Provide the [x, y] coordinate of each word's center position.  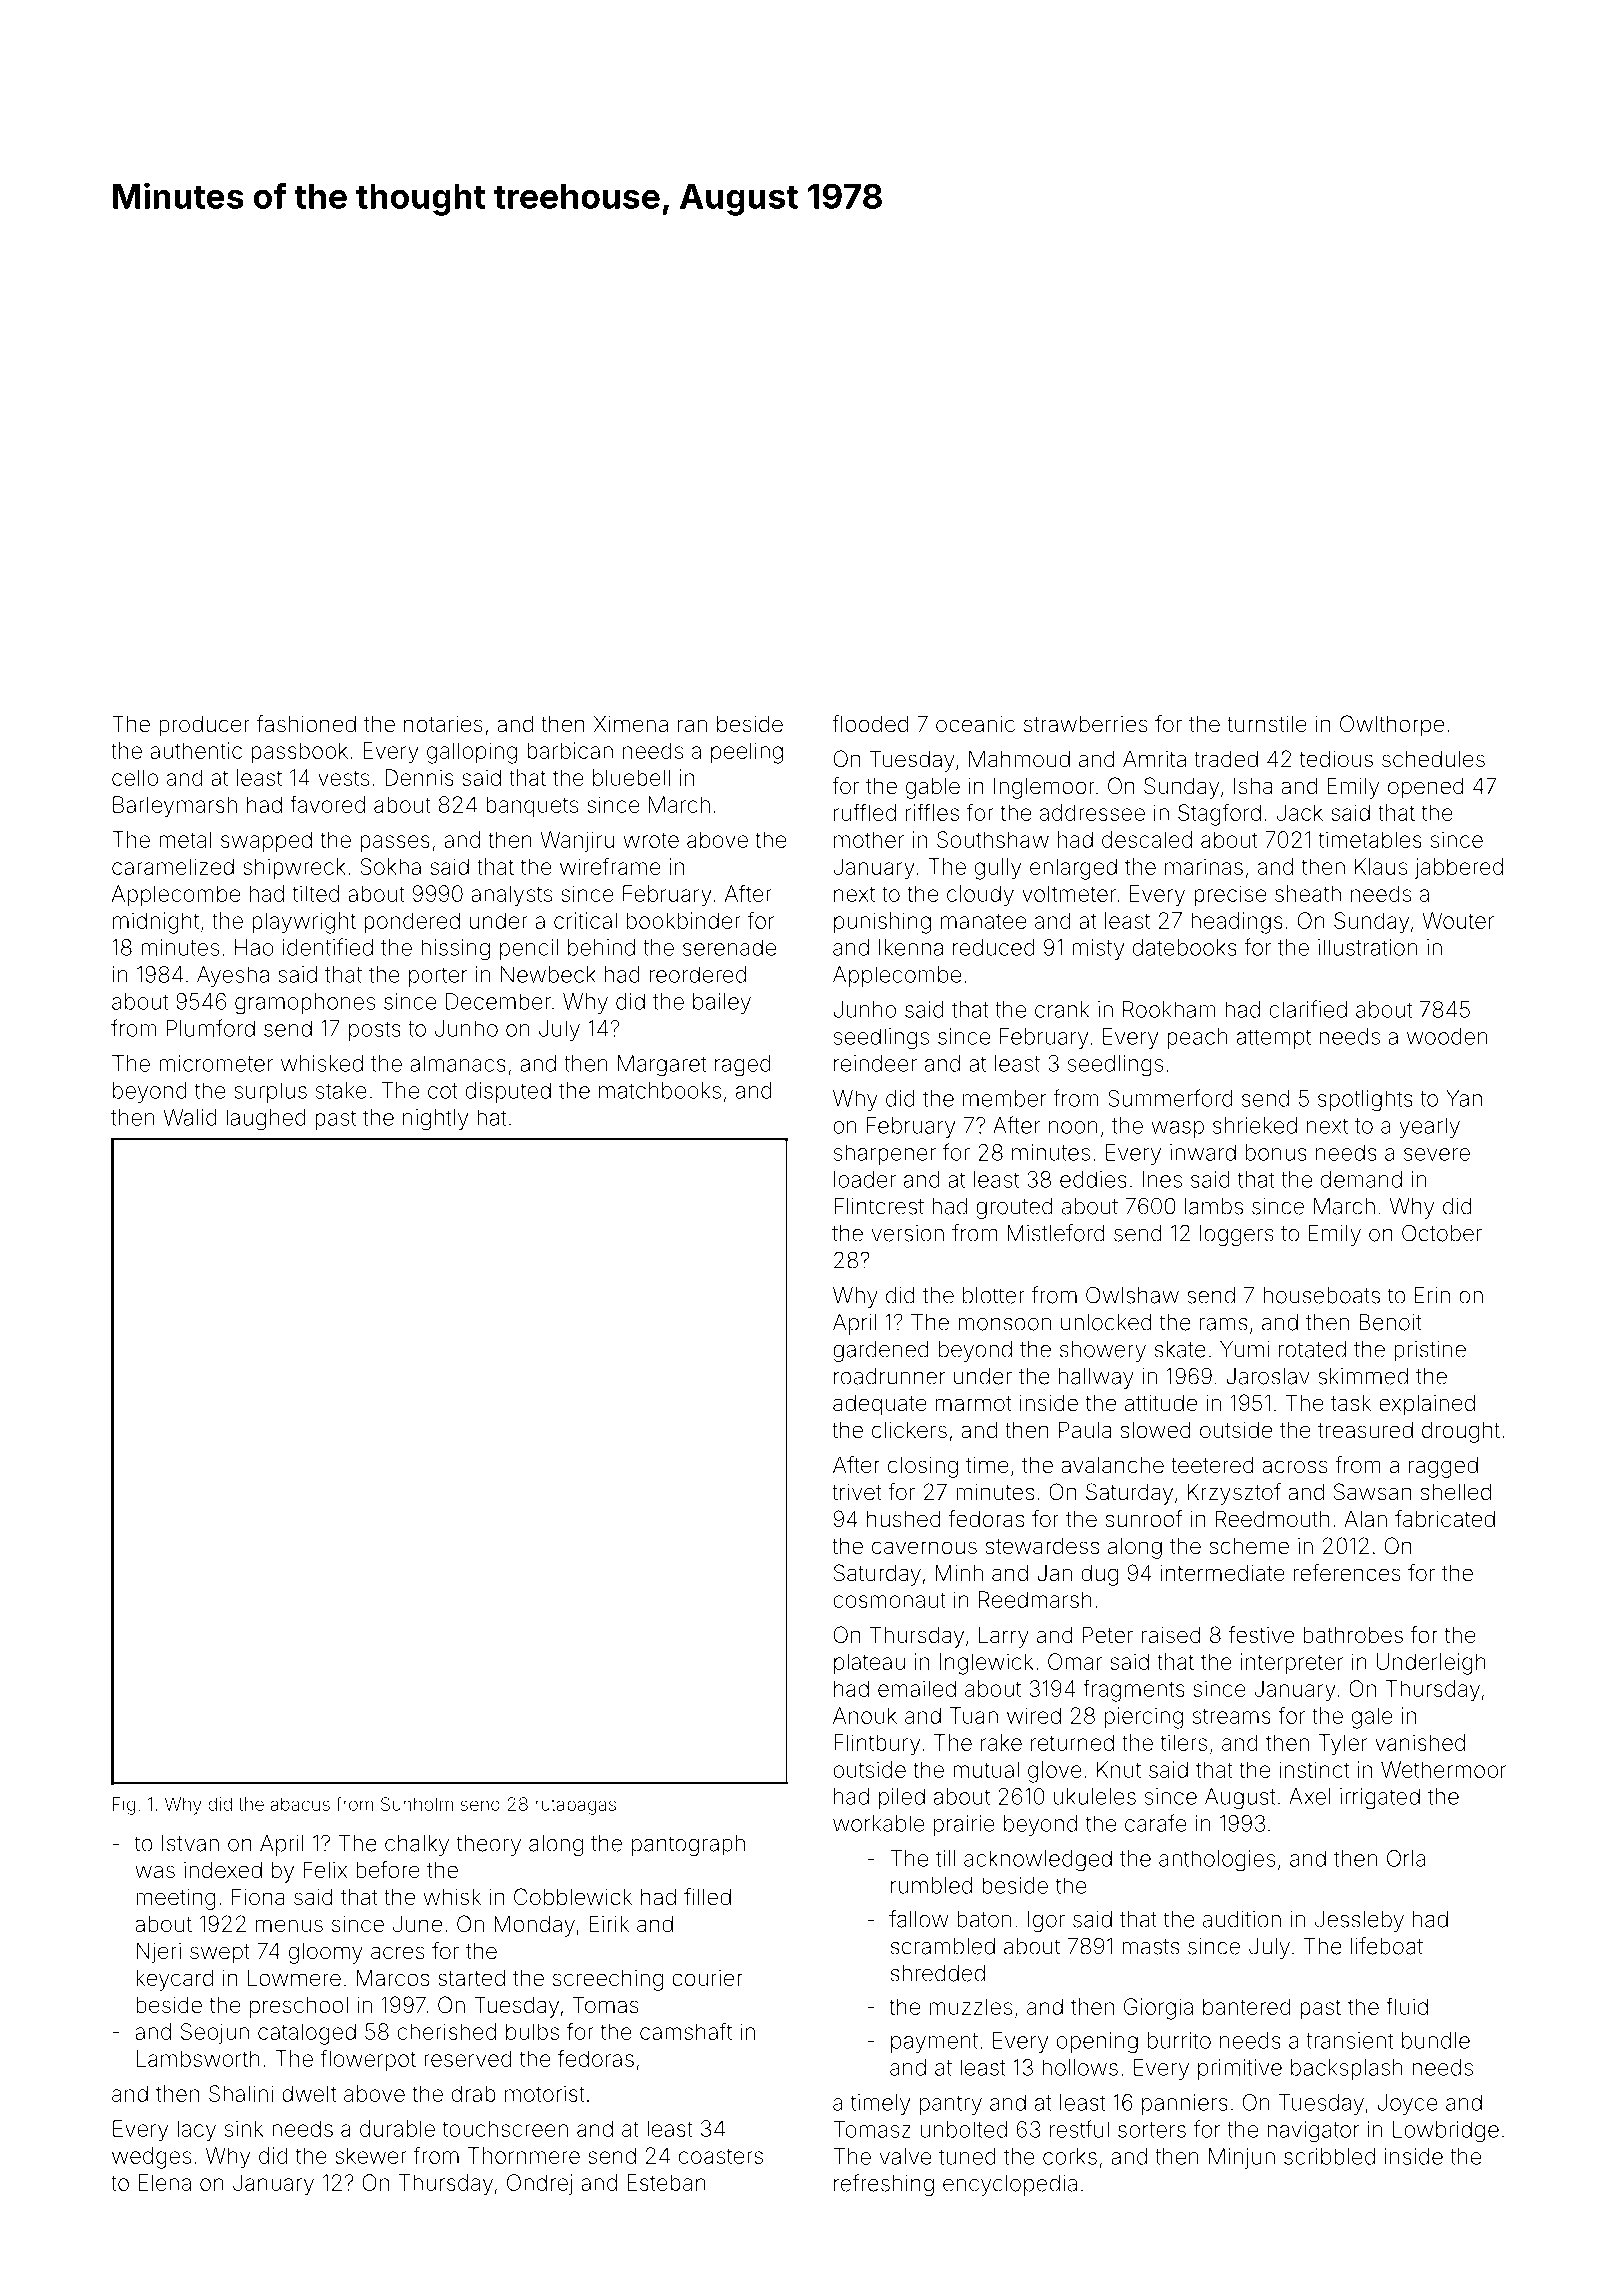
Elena [165, 2182]
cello [135, 777]
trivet [856, 1491]
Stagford [1219, 814]
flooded [870, 723]
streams [1232, 1716]
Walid [190, 1117]
